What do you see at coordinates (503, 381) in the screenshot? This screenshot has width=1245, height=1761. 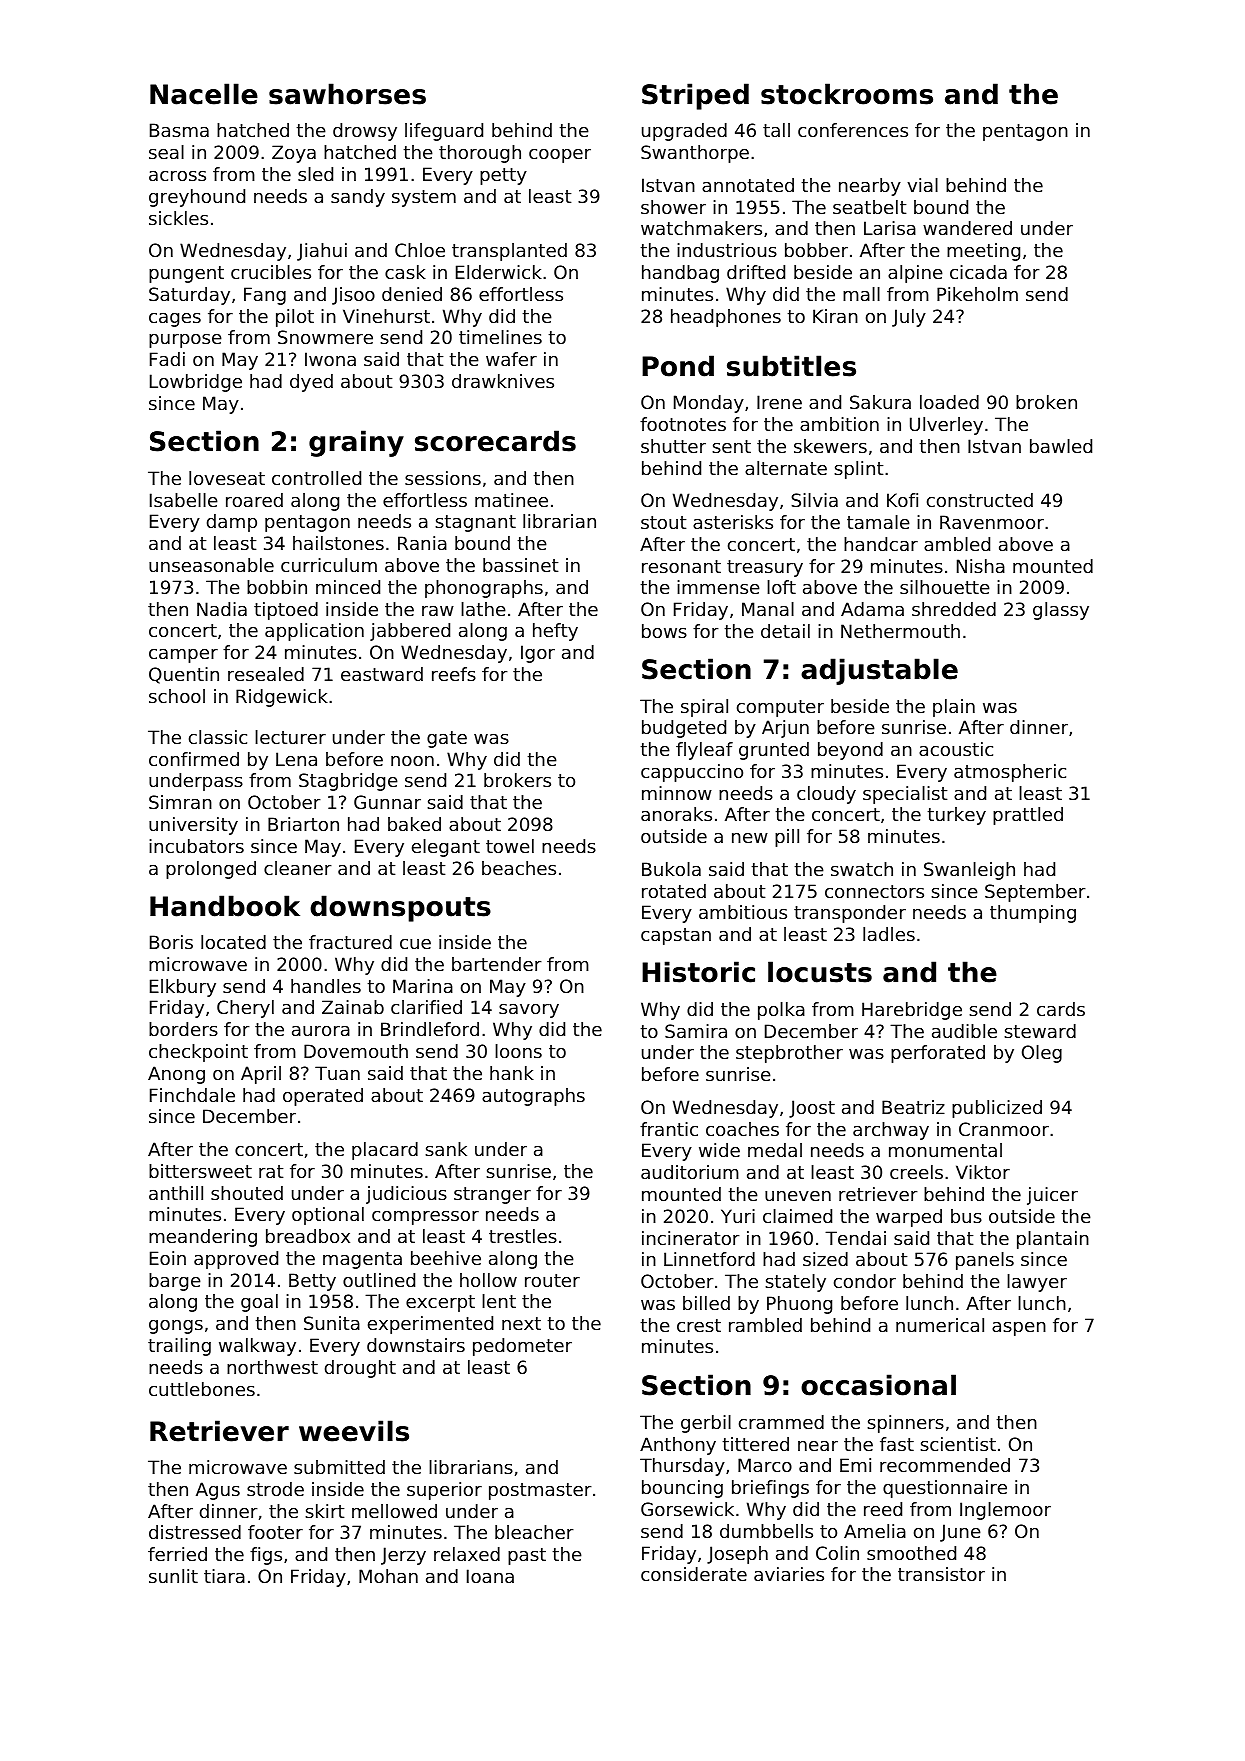 I see `drawknives` at bounding box center [503, 381].
